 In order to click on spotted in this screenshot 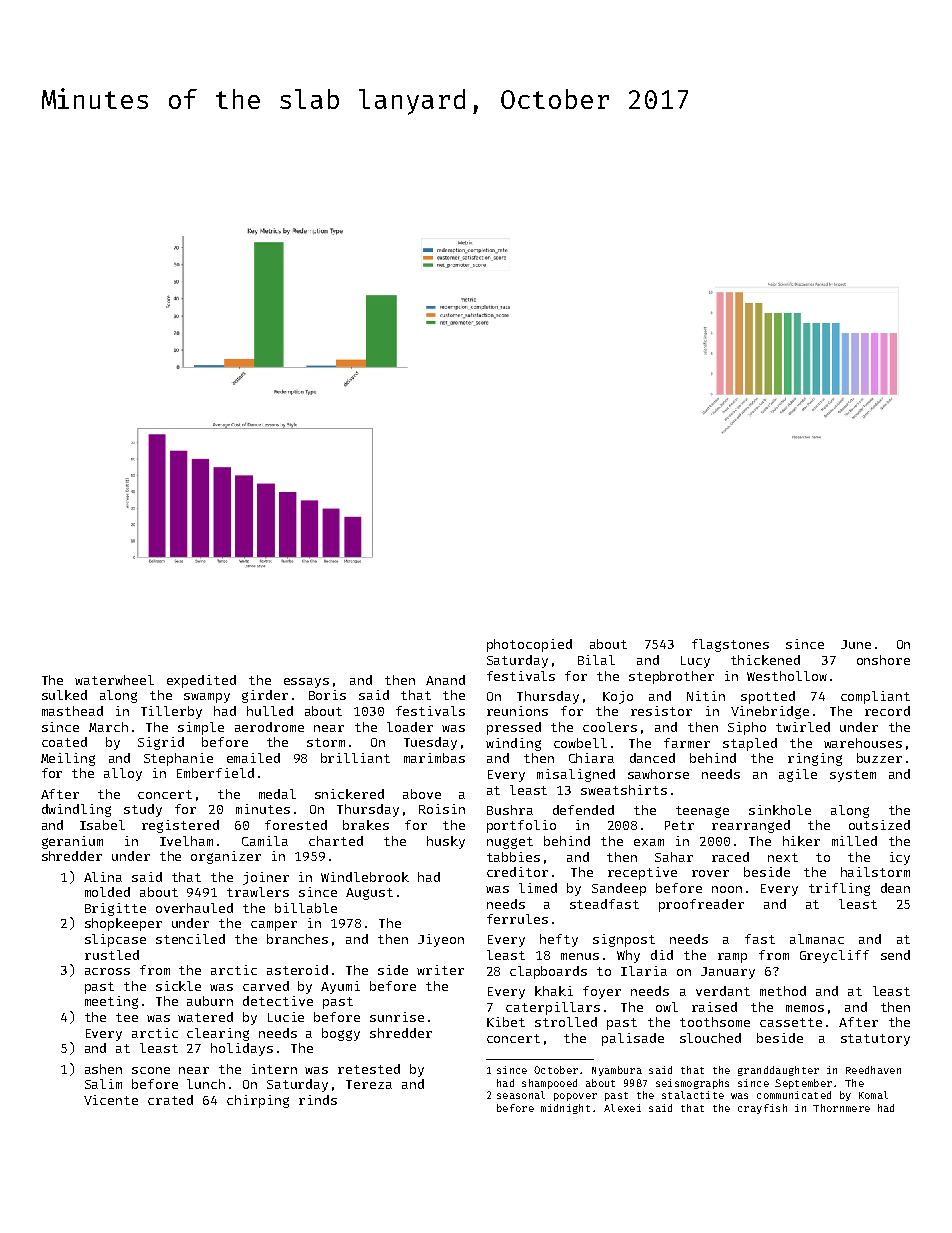, I will do `click(768, 697)`.
